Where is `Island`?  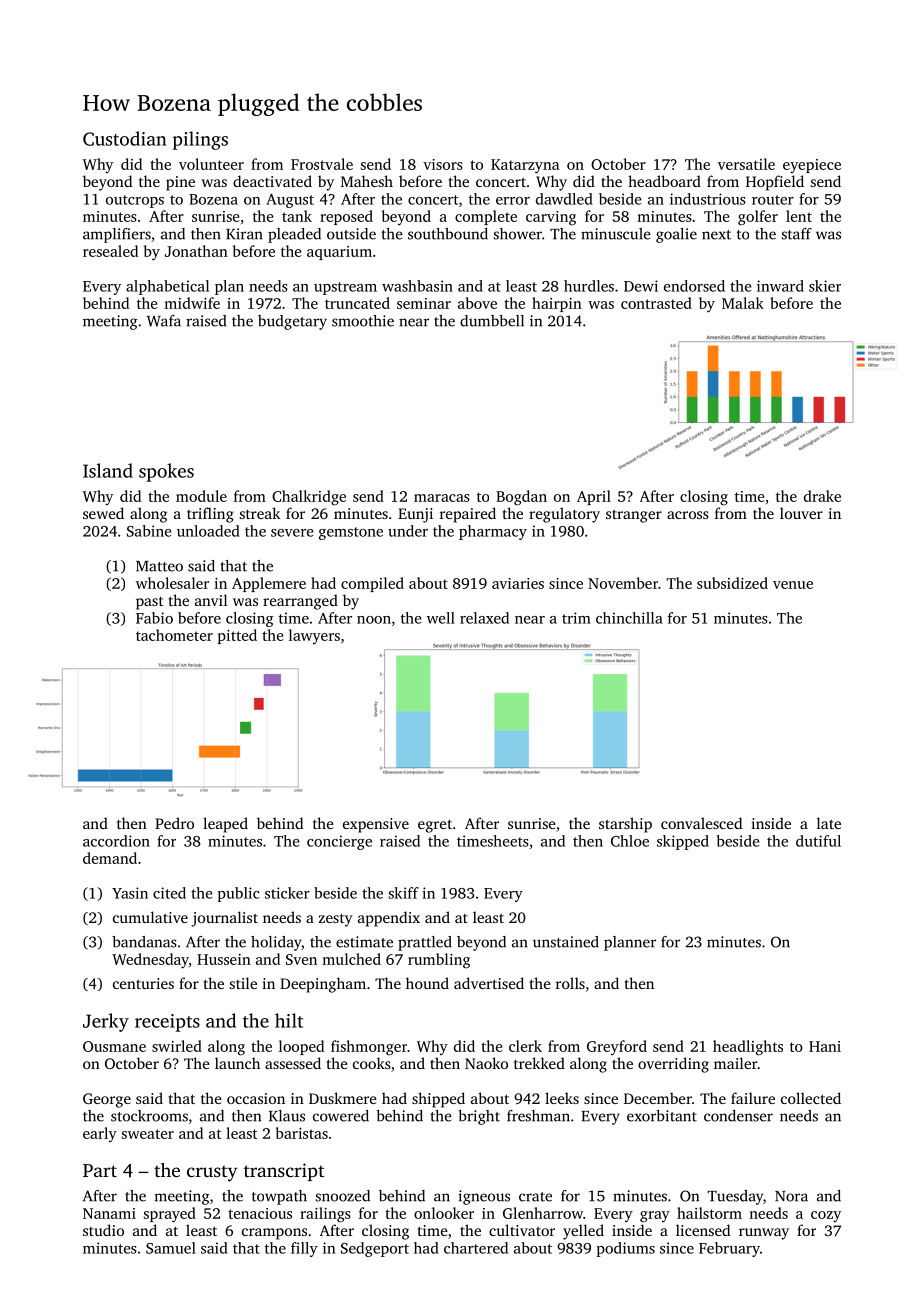
Island is located at coordinates (108, 470).
